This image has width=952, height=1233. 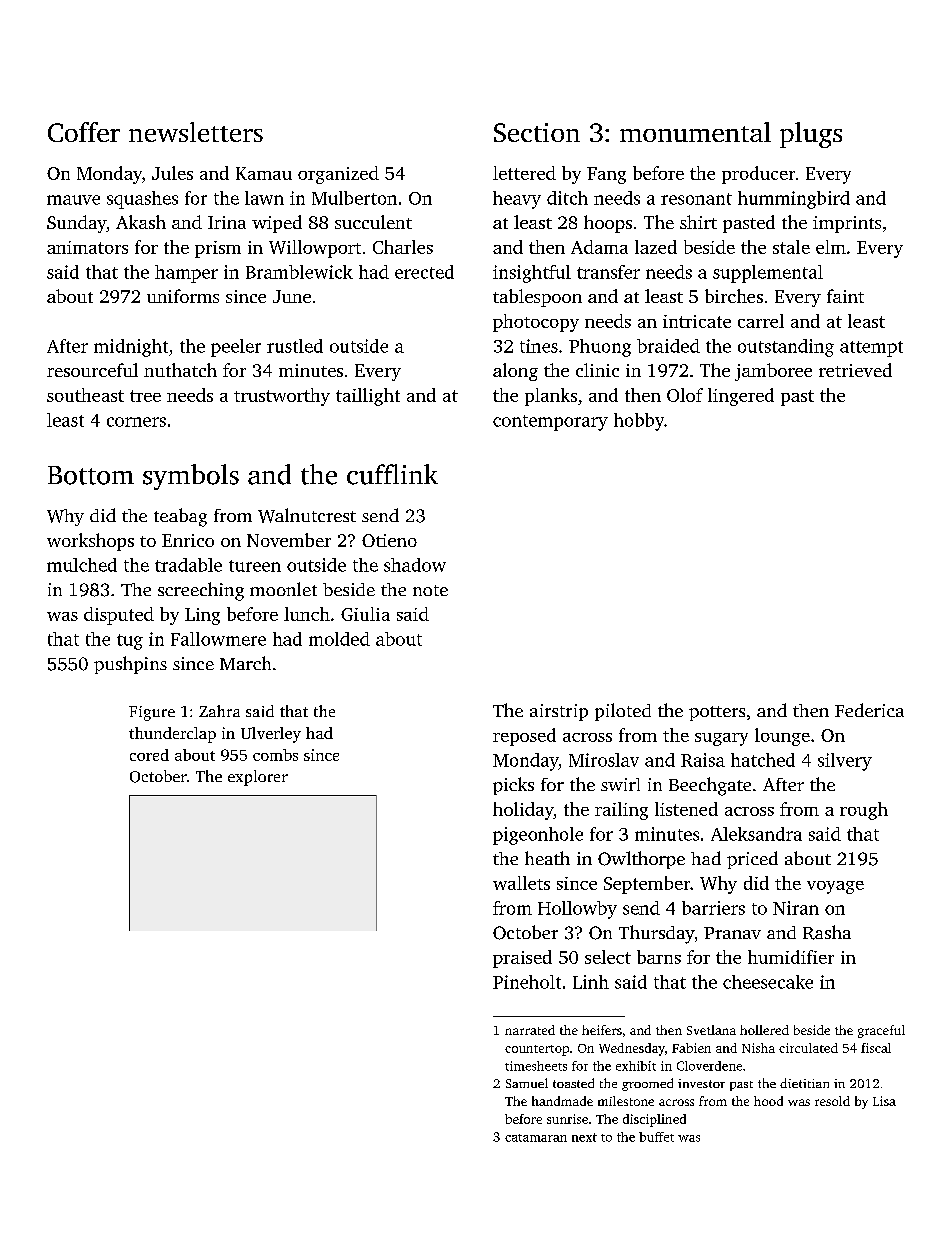 I want to click on hamper, so click(x=186, y=274).
